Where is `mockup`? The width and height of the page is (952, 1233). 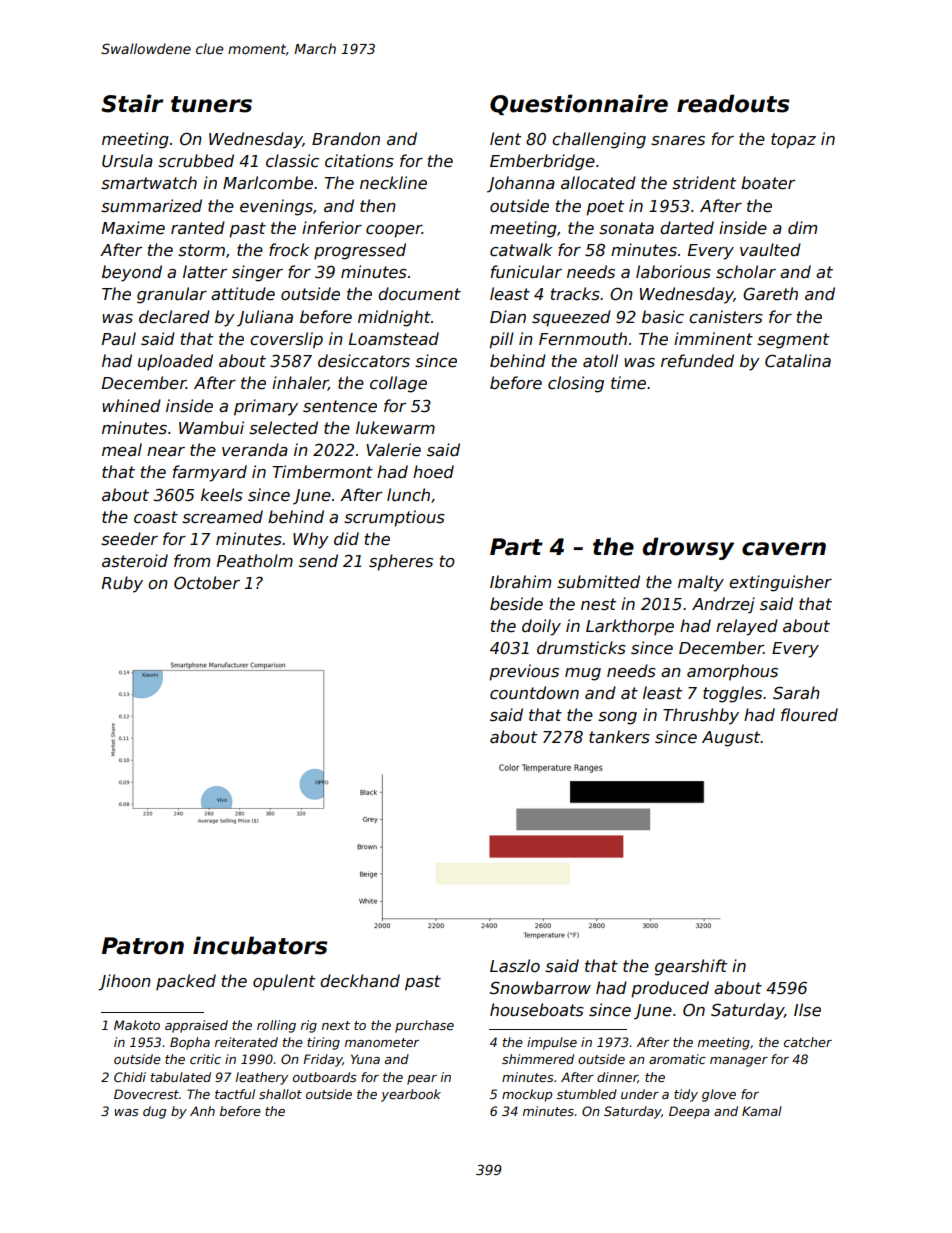
mockup is located at coordinates (527, 1095).
